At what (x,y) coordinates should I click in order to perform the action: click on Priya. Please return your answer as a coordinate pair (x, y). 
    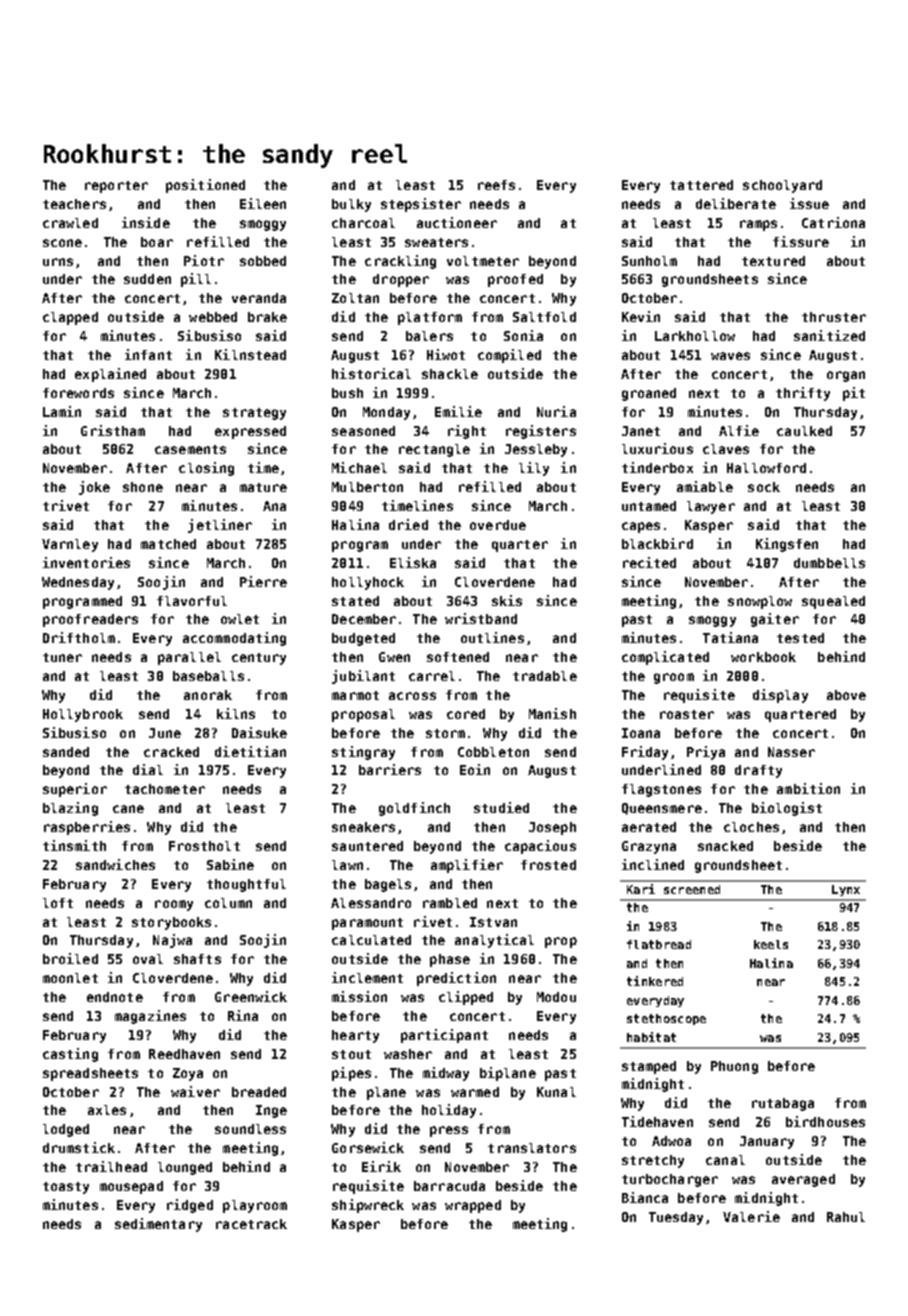
    Looking at the image, I should click on (706, 753).
